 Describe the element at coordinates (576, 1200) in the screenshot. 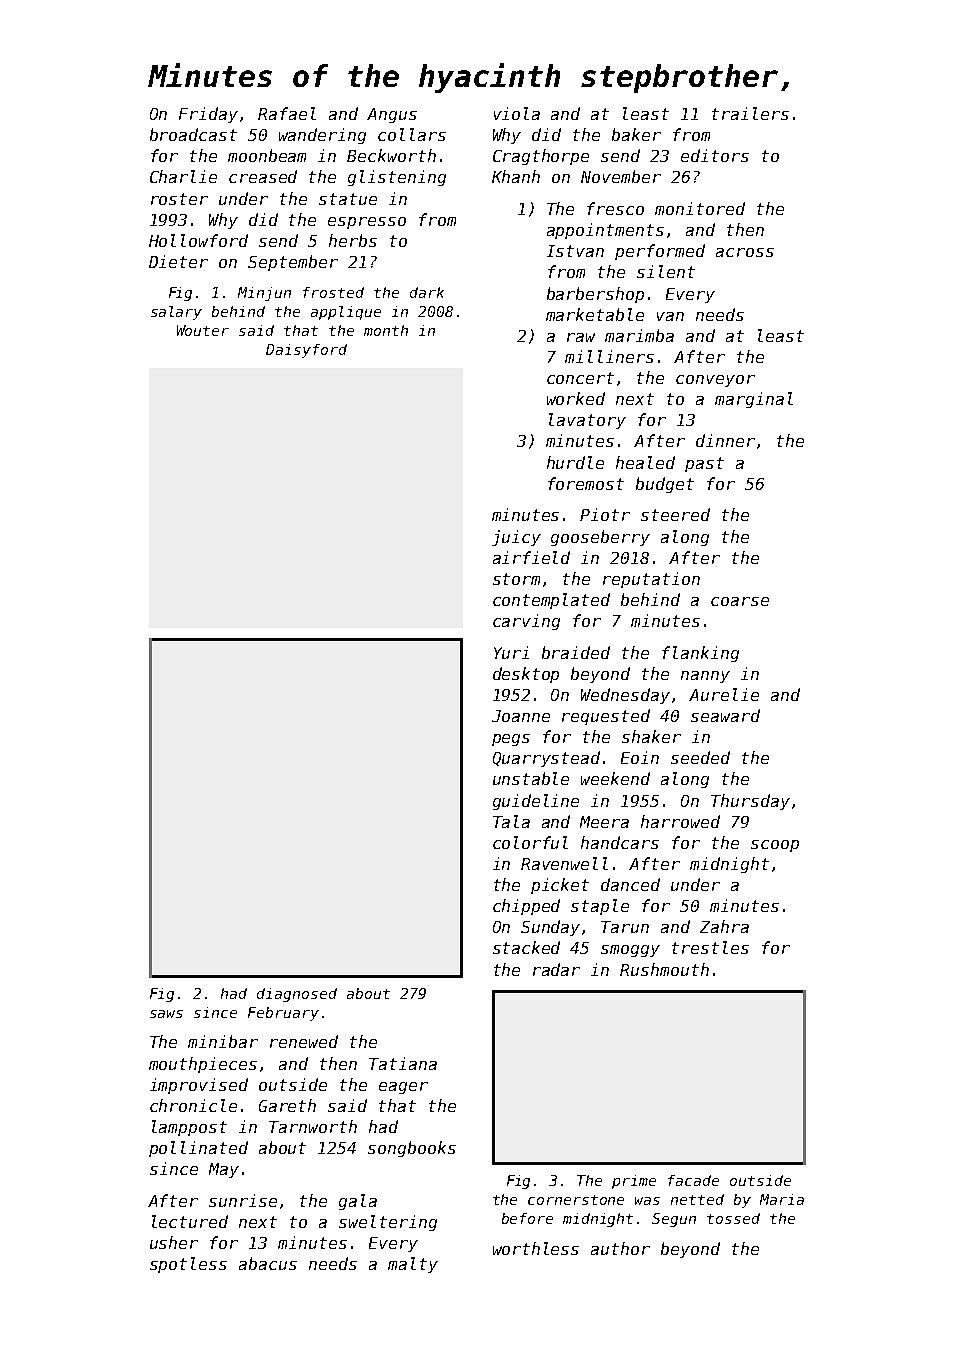

I see `cornerstone` at that location.
